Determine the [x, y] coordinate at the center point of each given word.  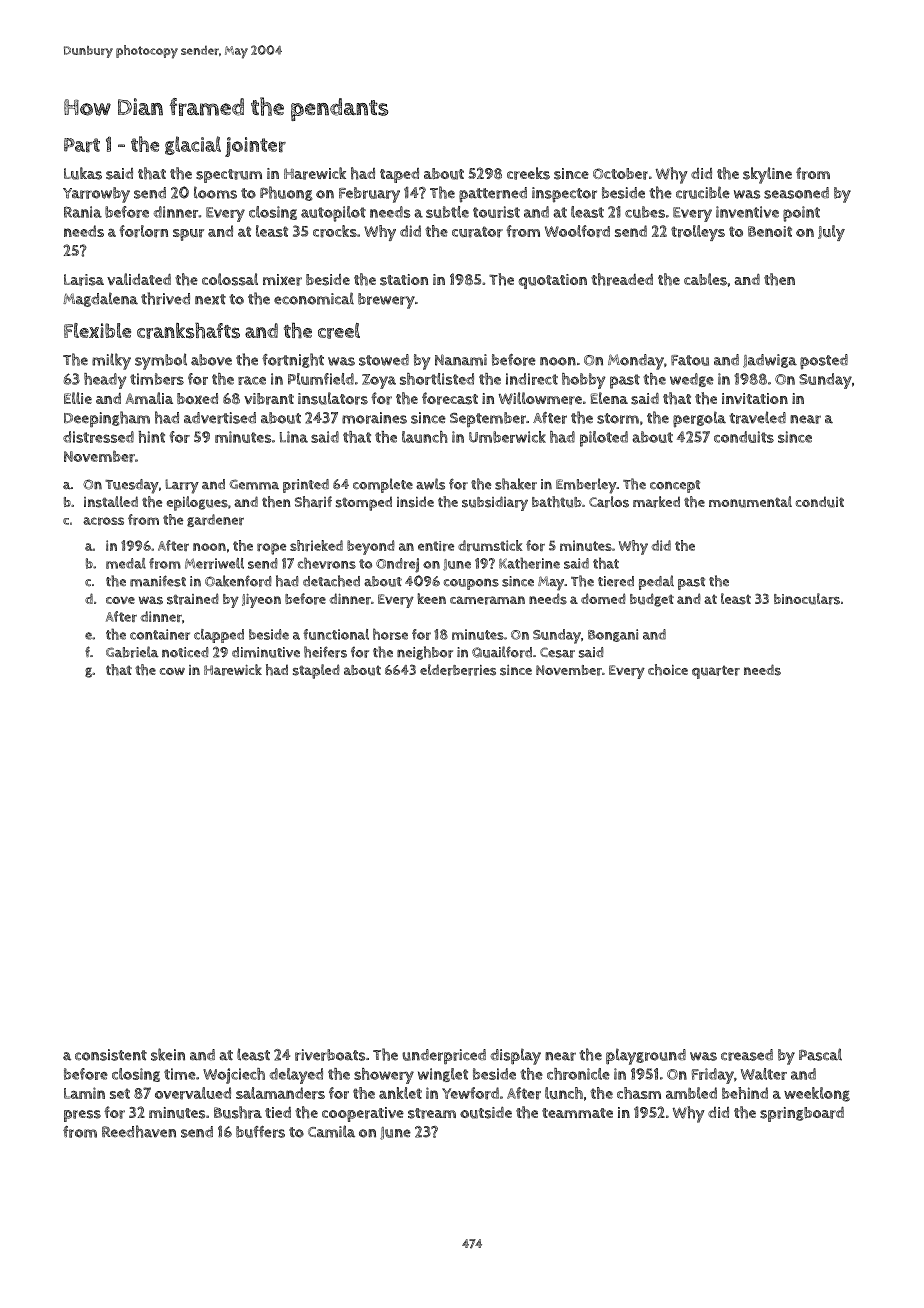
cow [172, 671]
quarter [716, 672]
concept [675, 486]
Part [82, 145]
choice [668, 670]
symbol [161, 361]
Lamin [84, 1093]
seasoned [796, 193]
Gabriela [132, 652]
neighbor [425, 653]
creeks [528, 173]
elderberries [458, 670]
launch [424, 437]
